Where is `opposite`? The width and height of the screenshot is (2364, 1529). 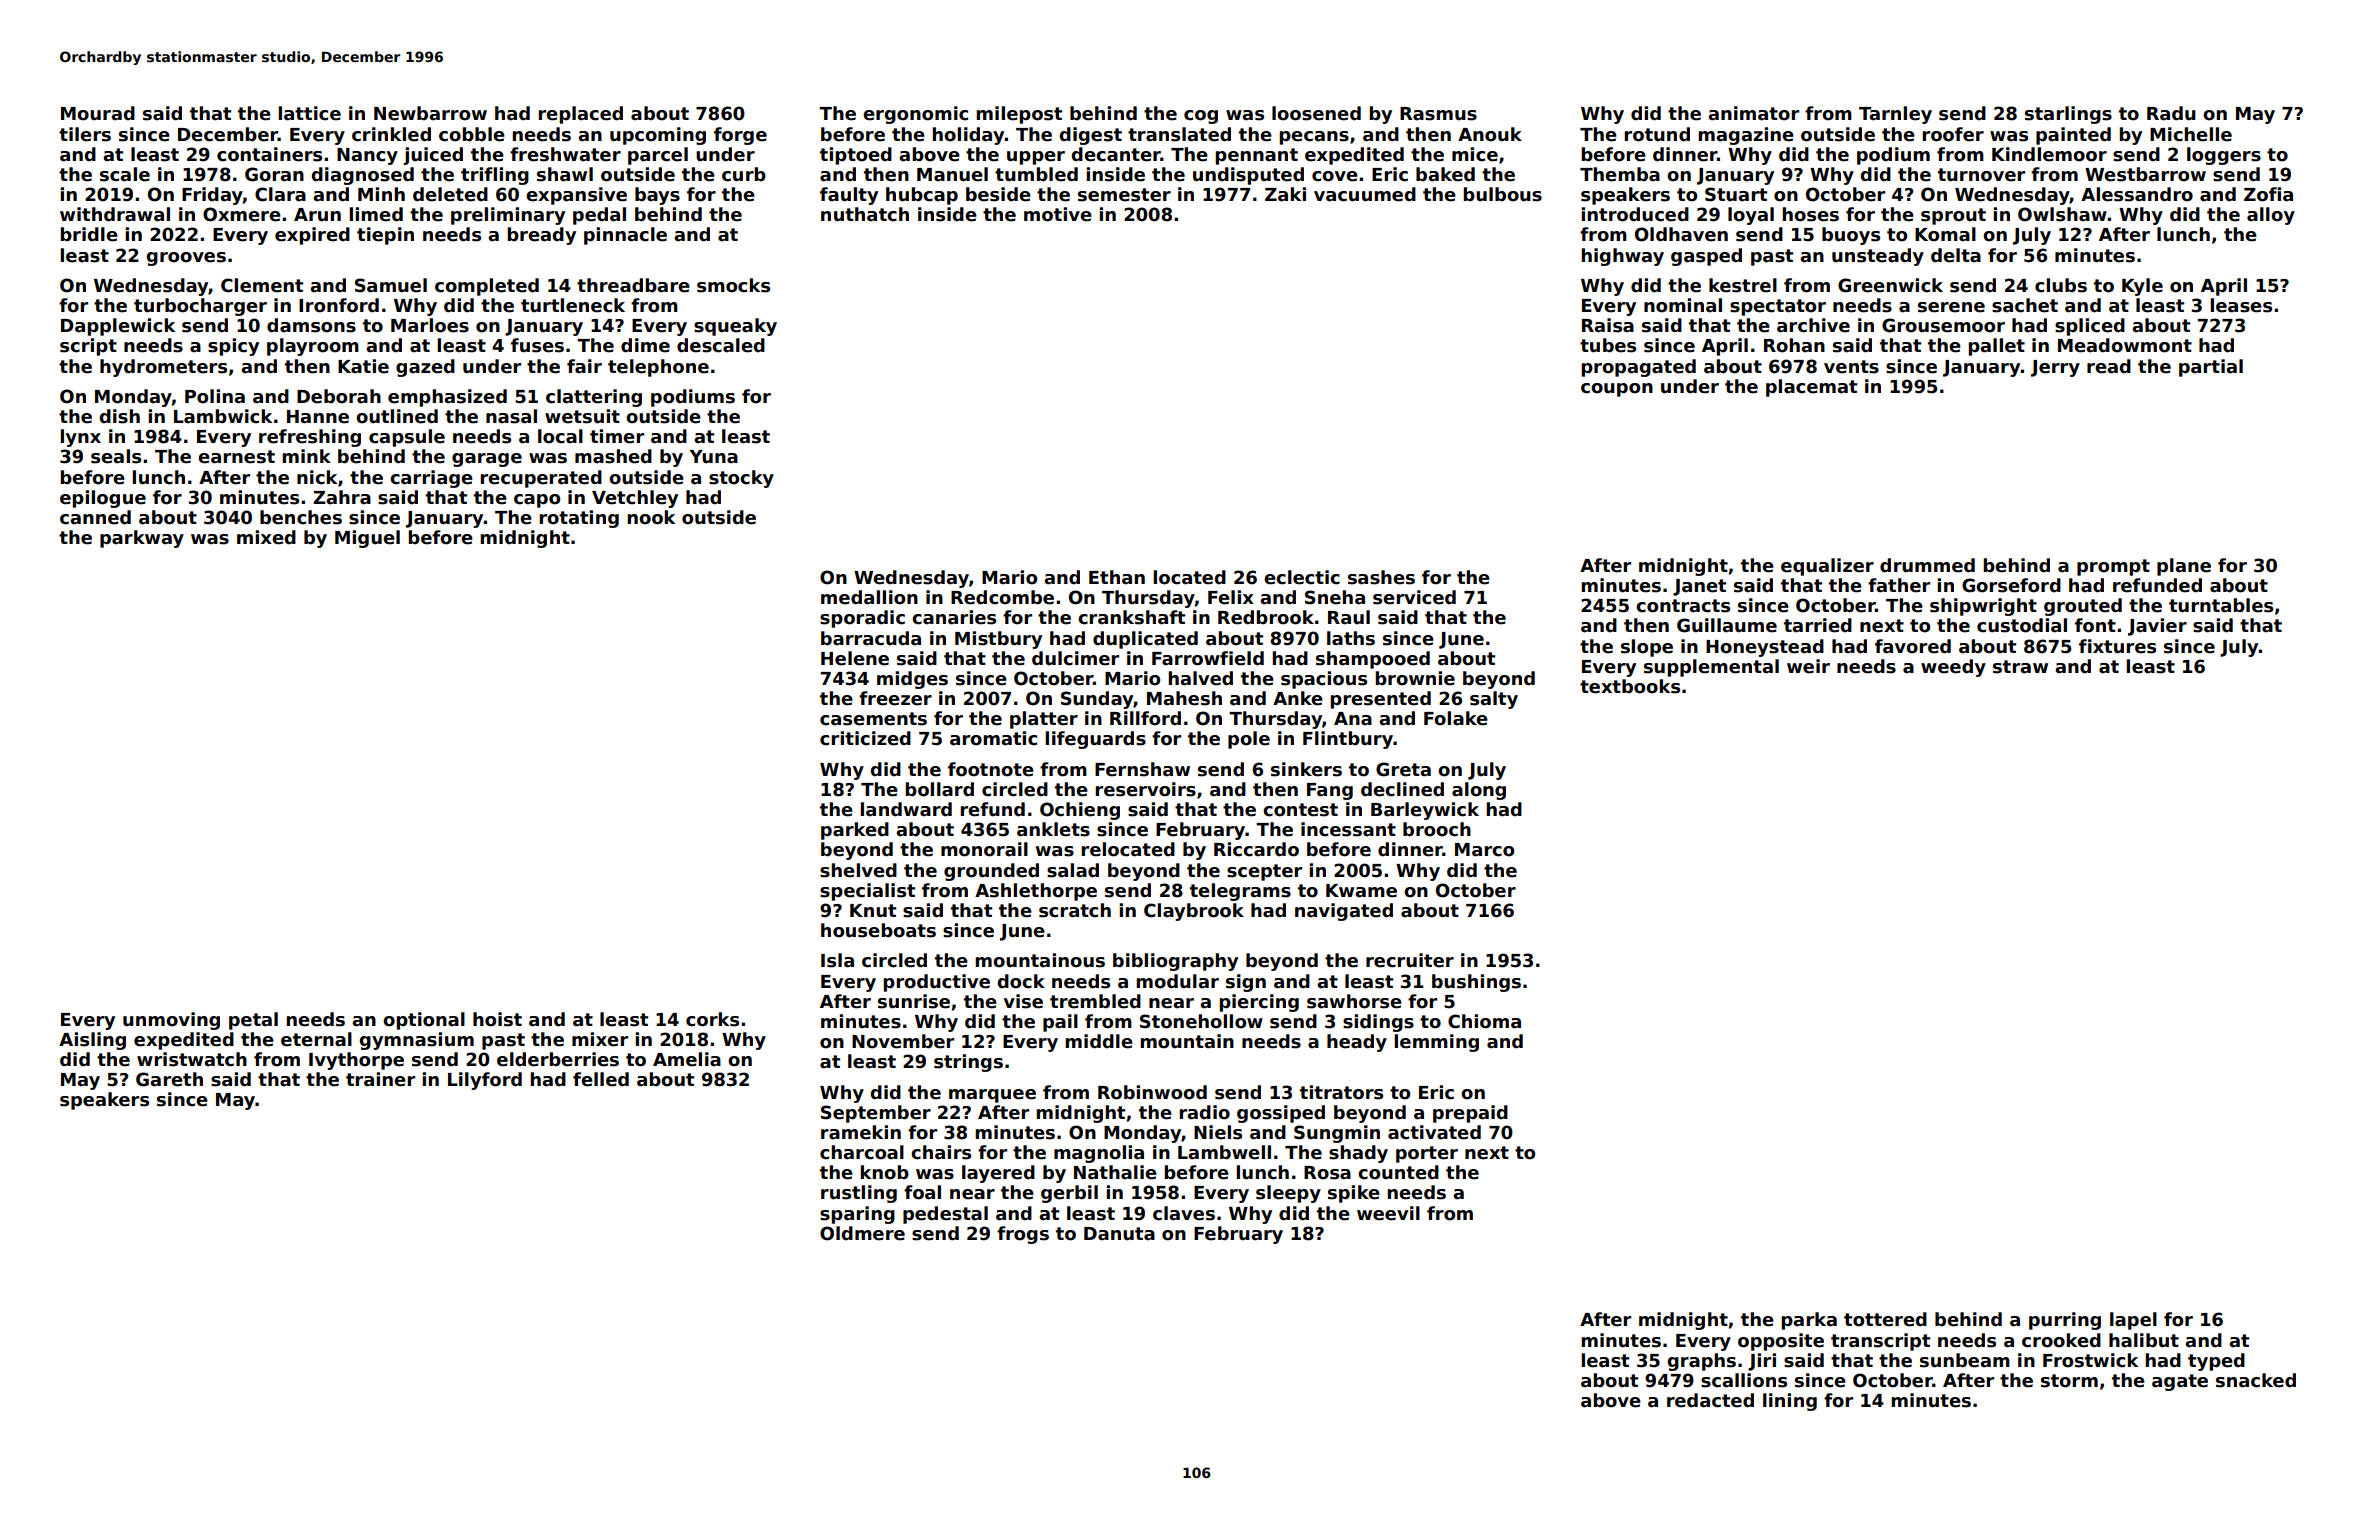 opposite is located at coordinates (1781, 1342).
